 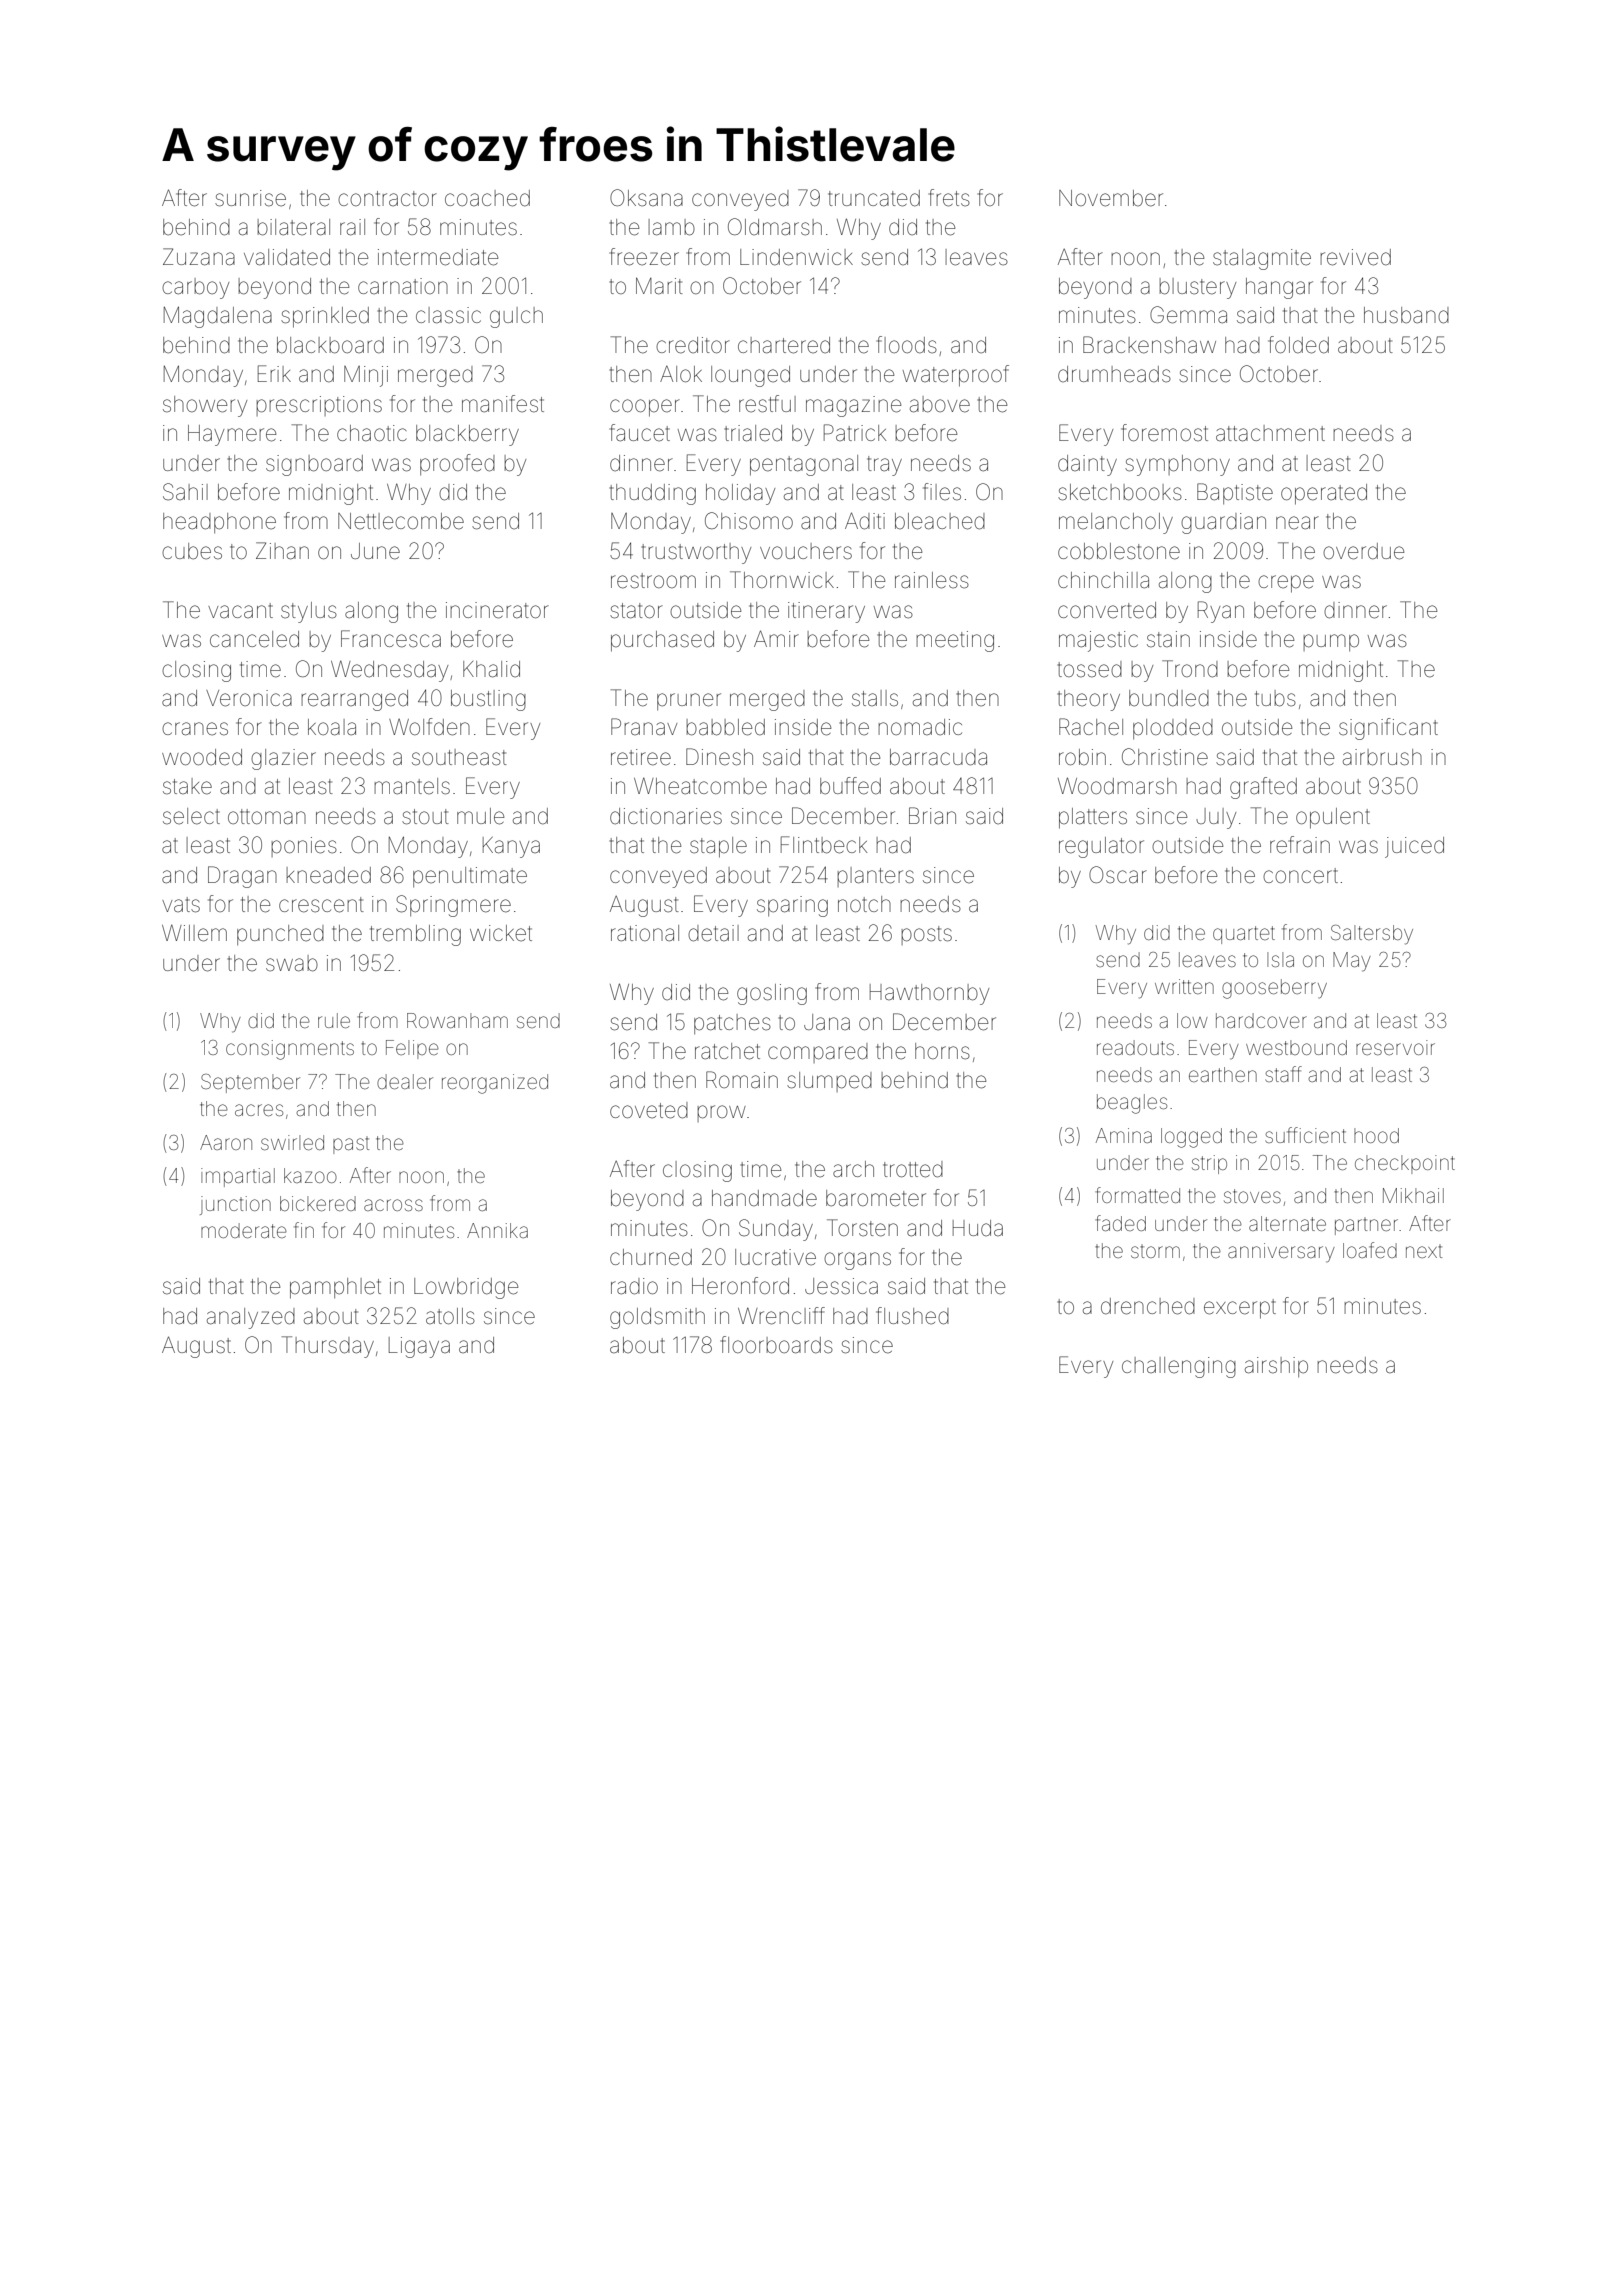 I want to click on files, so click(x=942, y=492).
